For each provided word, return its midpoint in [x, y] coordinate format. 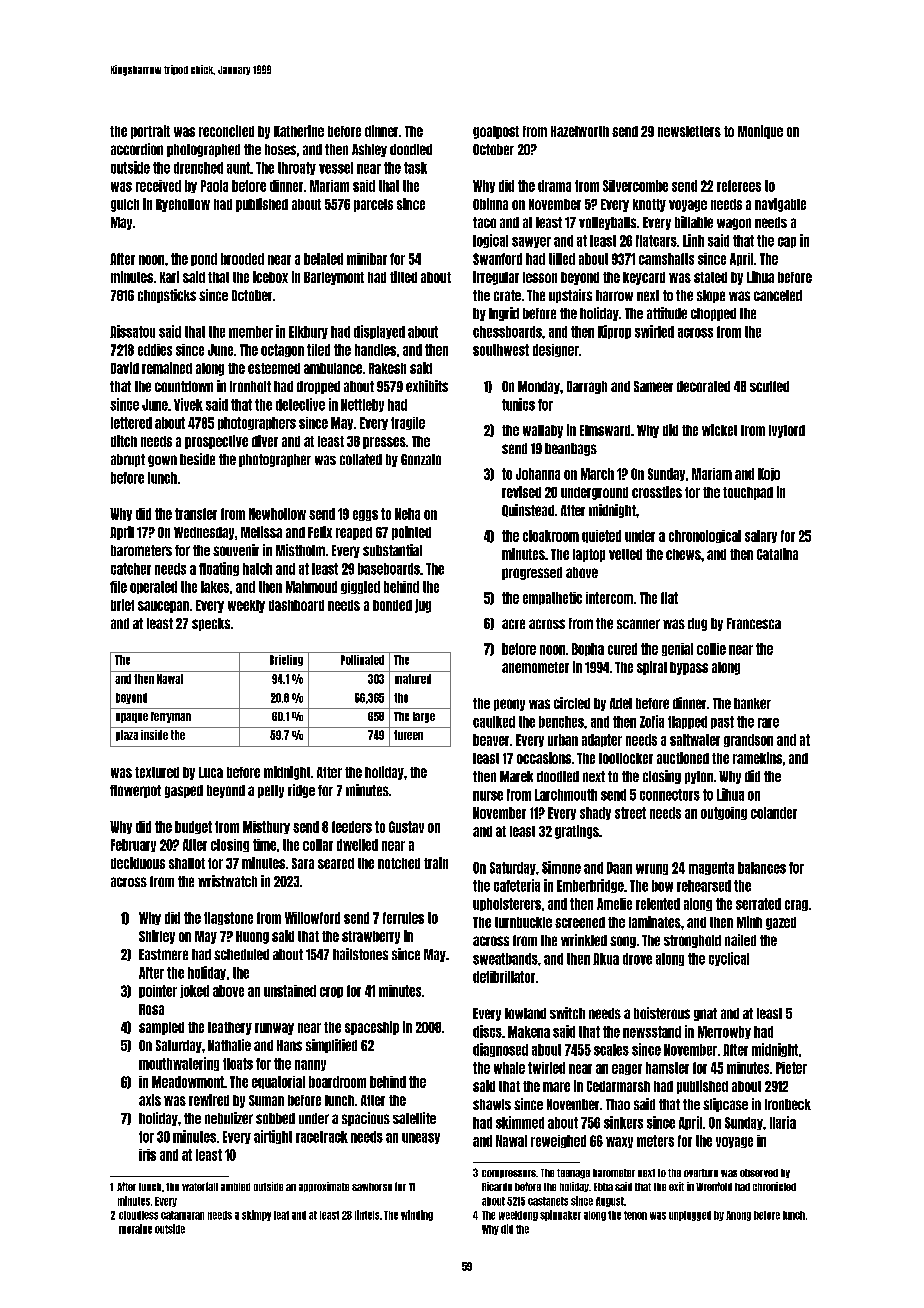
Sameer [653, 386]
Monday [539, 387]
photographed [203, 150]
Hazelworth [580, 131]
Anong [738, 1216]
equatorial [278, 1082]
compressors [509, 1174]
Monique [760, 132]
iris [147, 1155]
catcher [131, 569]
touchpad [748, 493]
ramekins [757, 758]
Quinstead [528, 510]
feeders [352, 827]
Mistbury [266, 827]
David [125, 368]
